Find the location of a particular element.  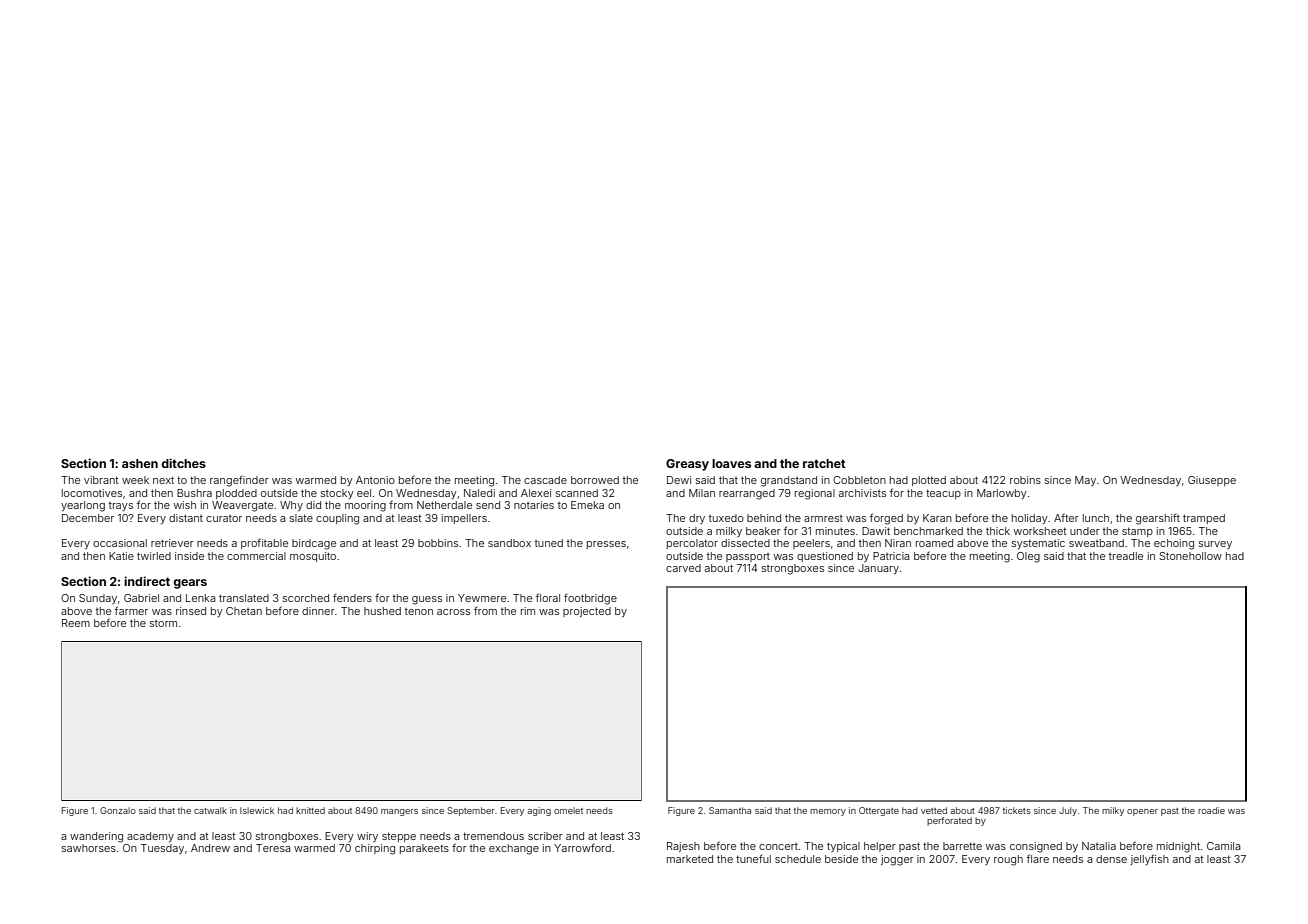

Gonzalo is located at coordinates (118, 810).
